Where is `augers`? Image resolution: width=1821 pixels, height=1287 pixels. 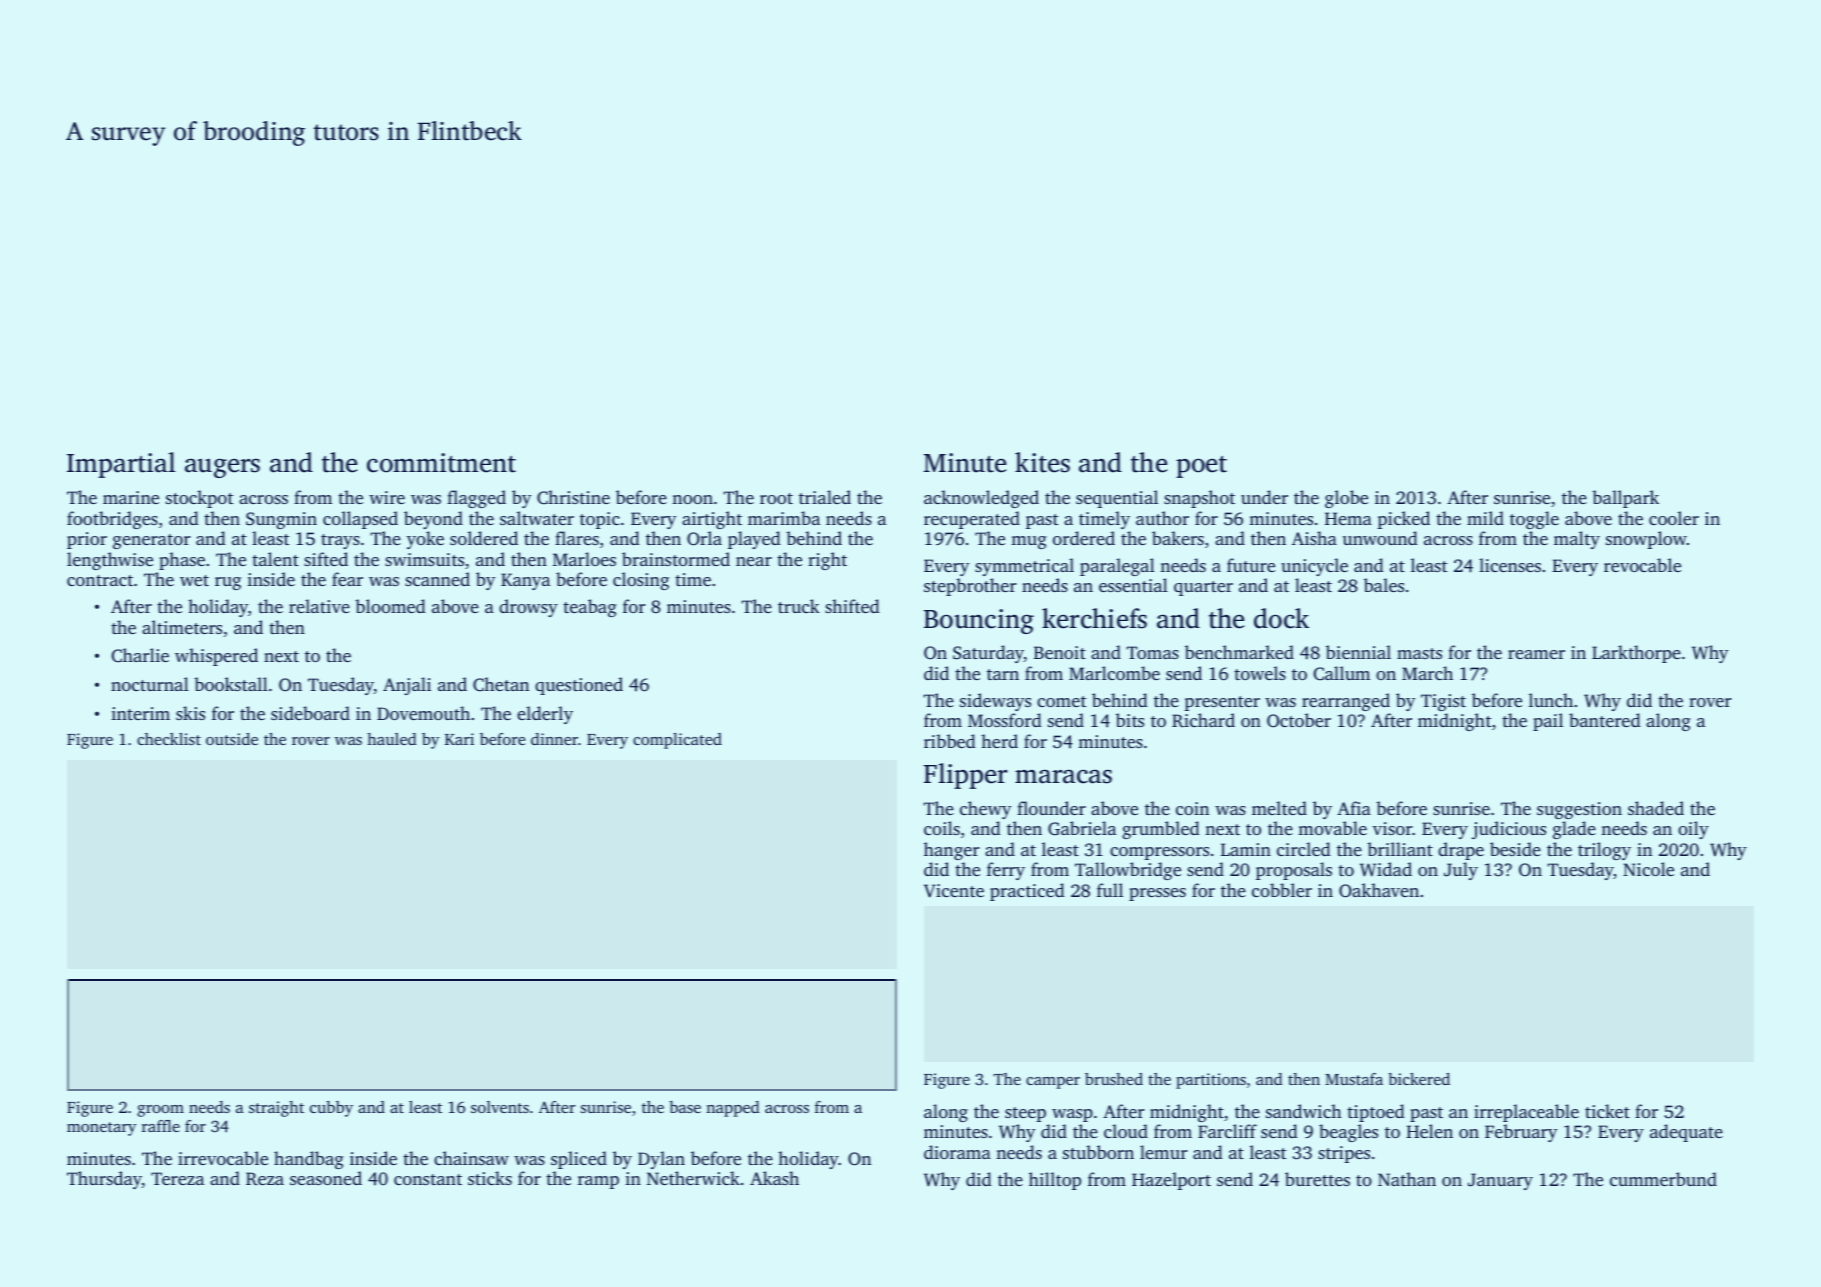
augers is located at coordinates (222, 468).
